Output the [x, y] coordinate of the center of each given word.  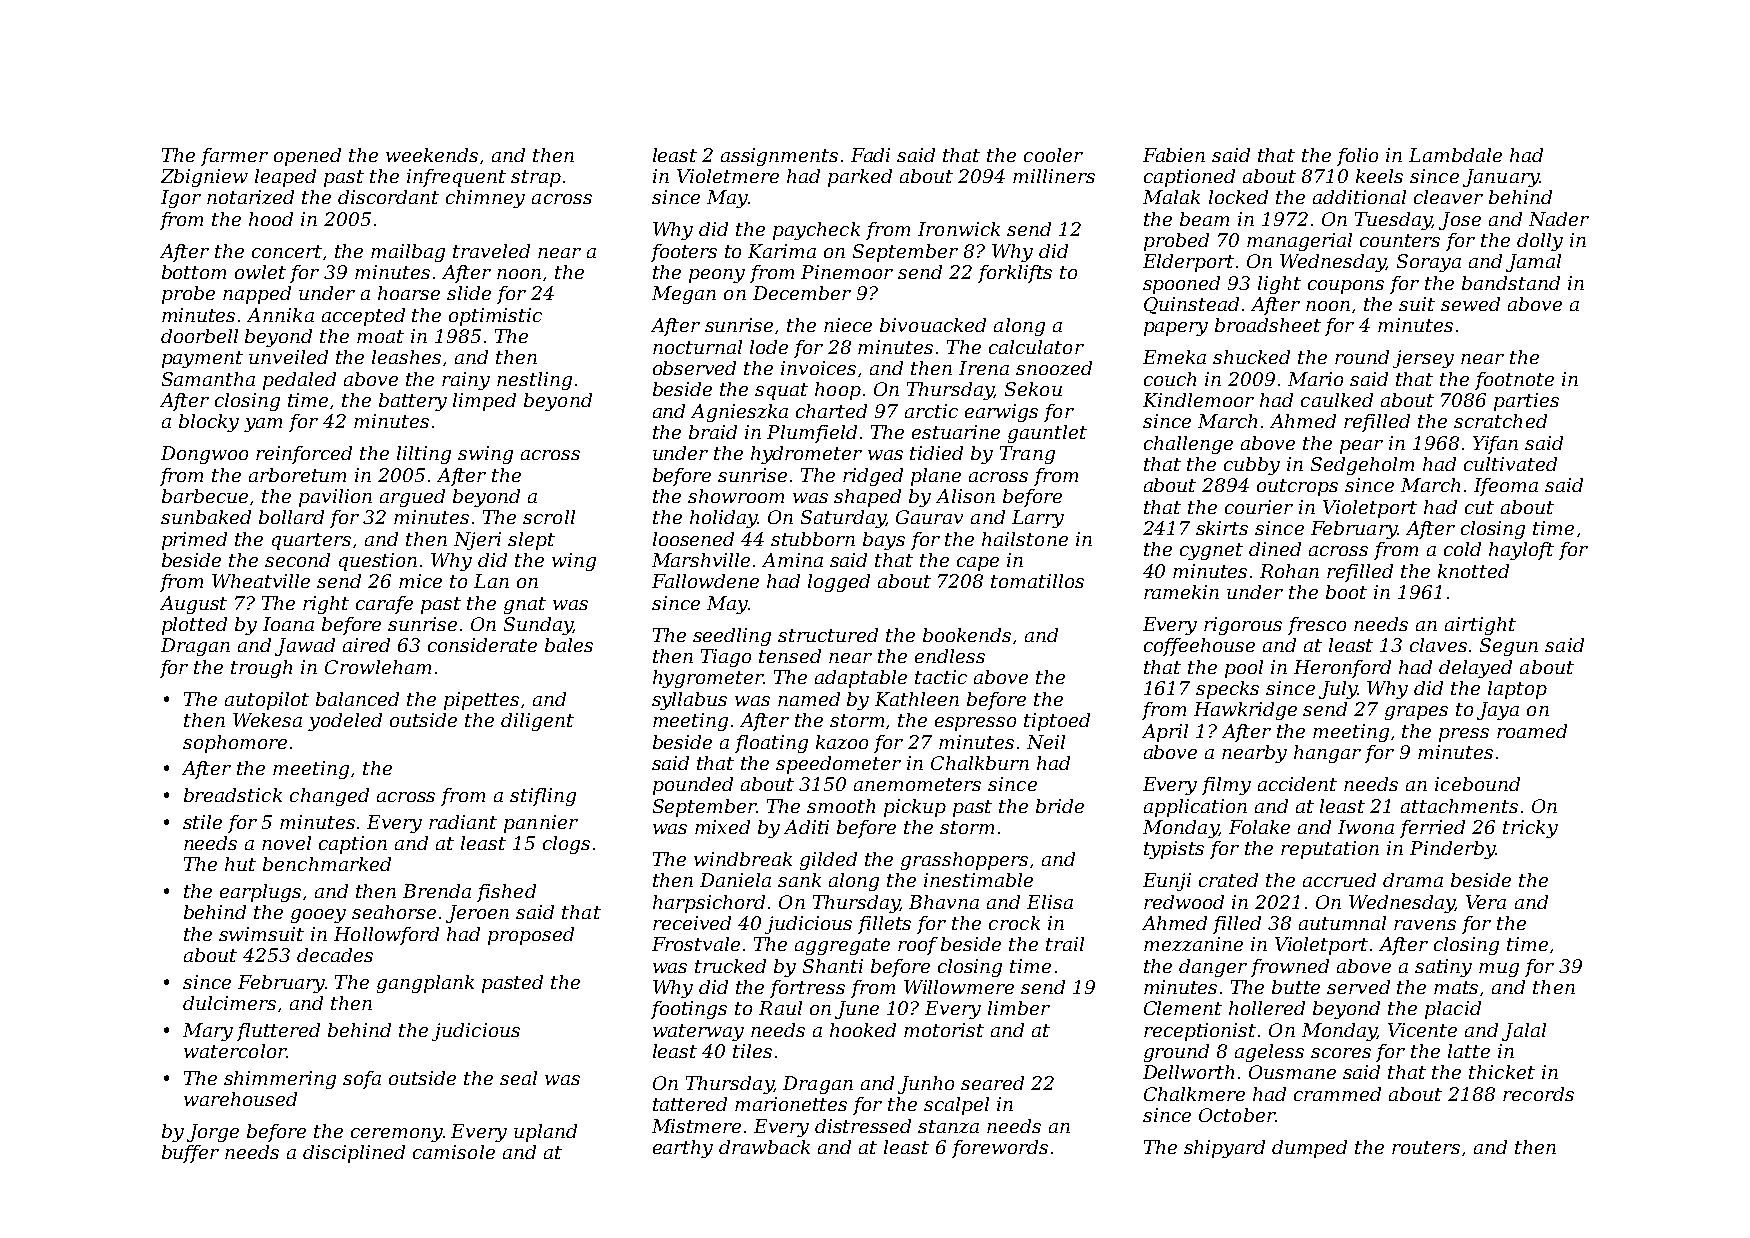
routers [1426, 1147]
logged [839, 583]
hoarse [409, 293]
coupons [1346, 287]
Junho [926, 1085]
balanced [357, 699]
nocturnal [697, 347]
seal [518, 1078]
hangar [1327, 754]
